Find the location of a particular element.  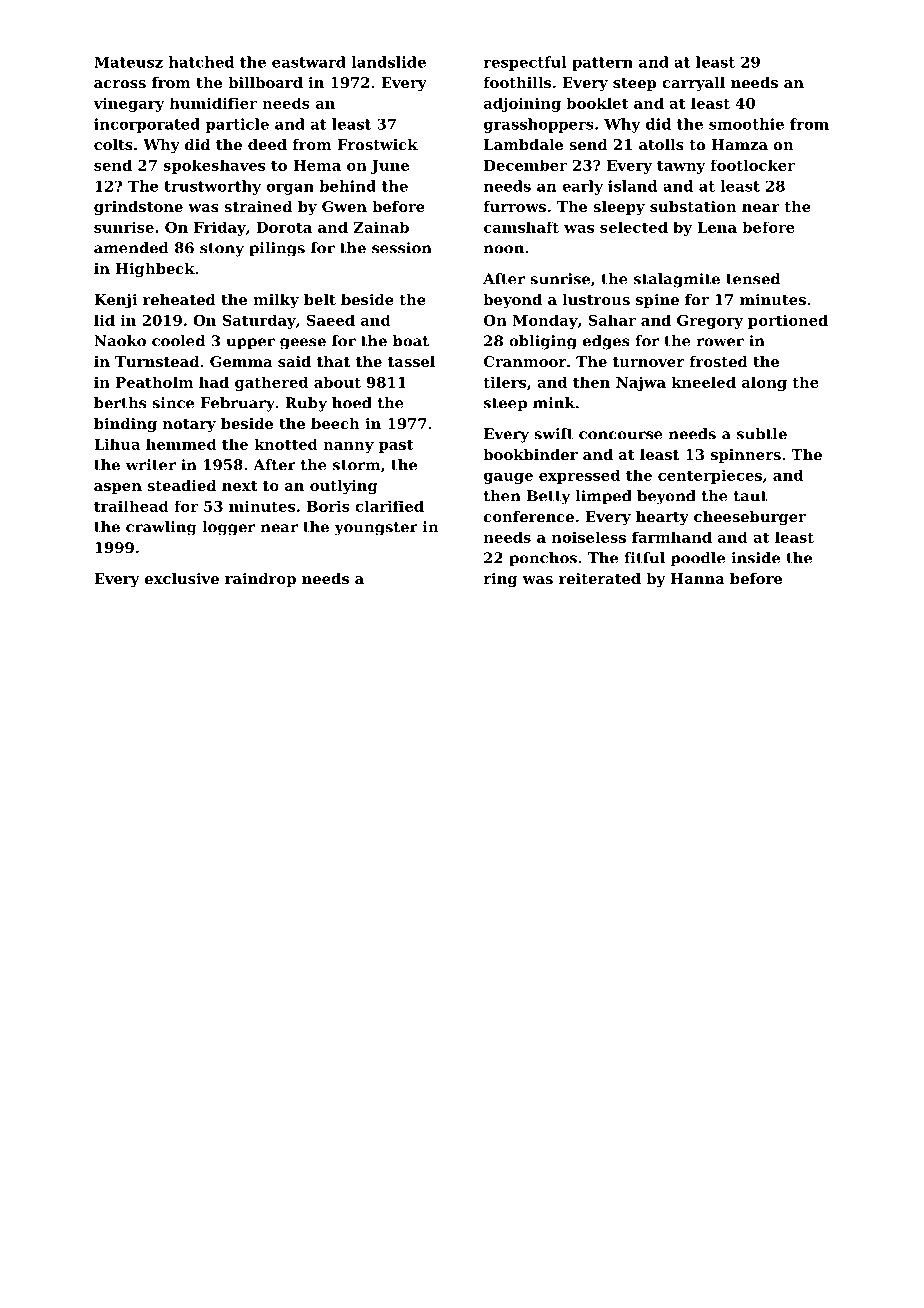

Frostwick is located at coordinates (377, 144).
